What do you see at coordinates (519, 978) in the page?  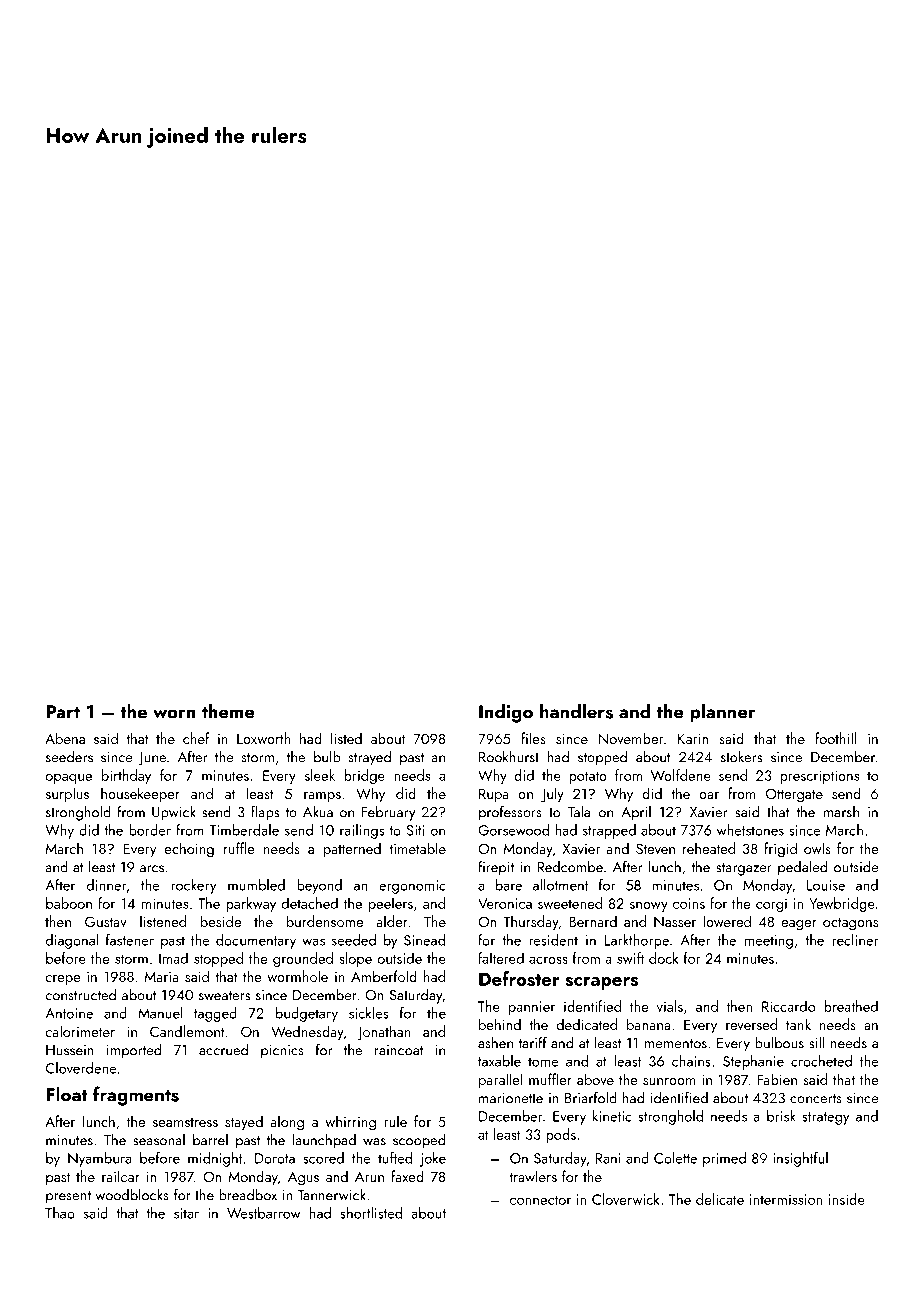 I see `Defroster` at bounding box center [519, 978].
